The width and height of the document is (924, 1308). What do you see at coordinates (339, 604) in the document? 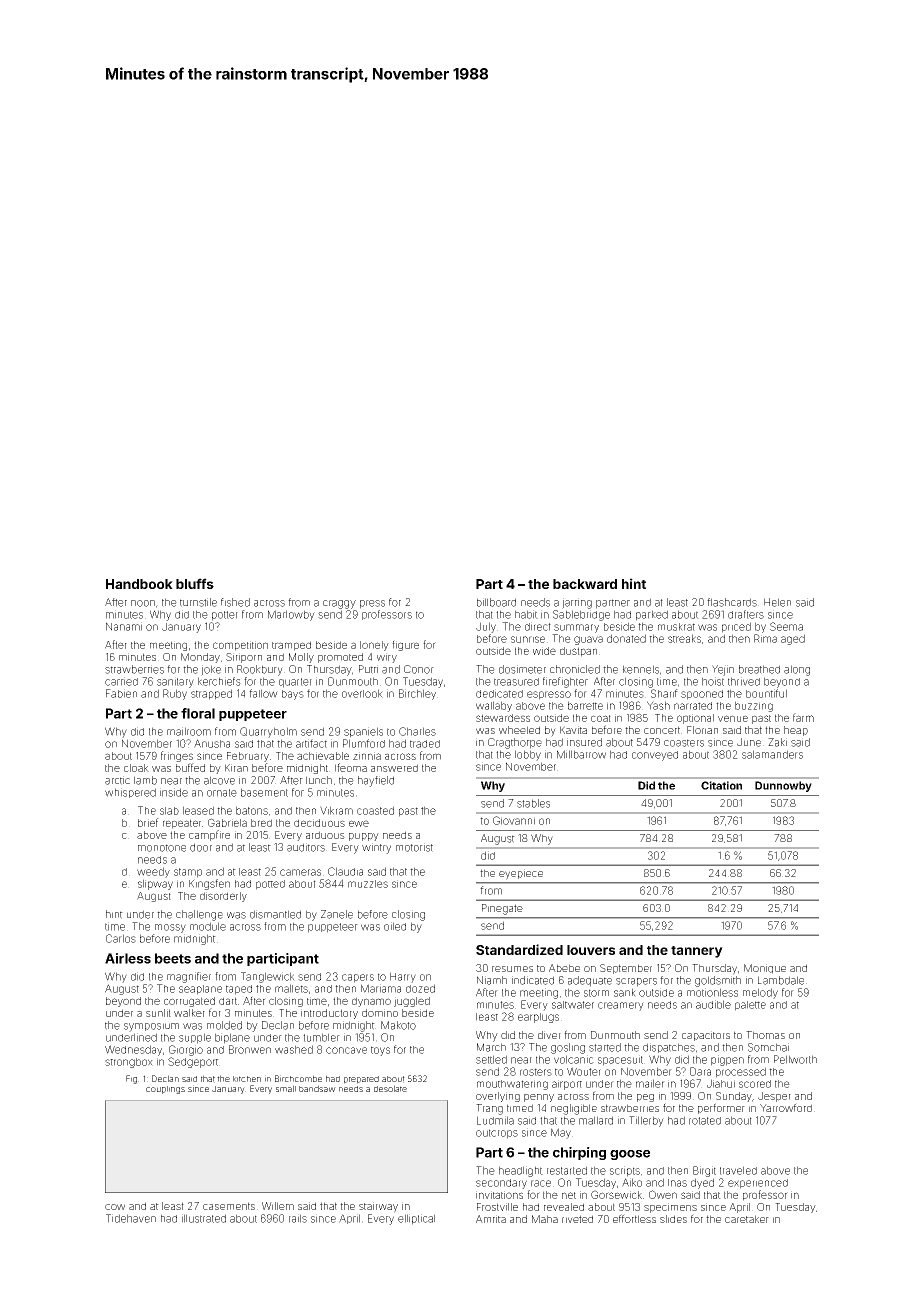
I see `craggy` at bounding box center [339, 604].
